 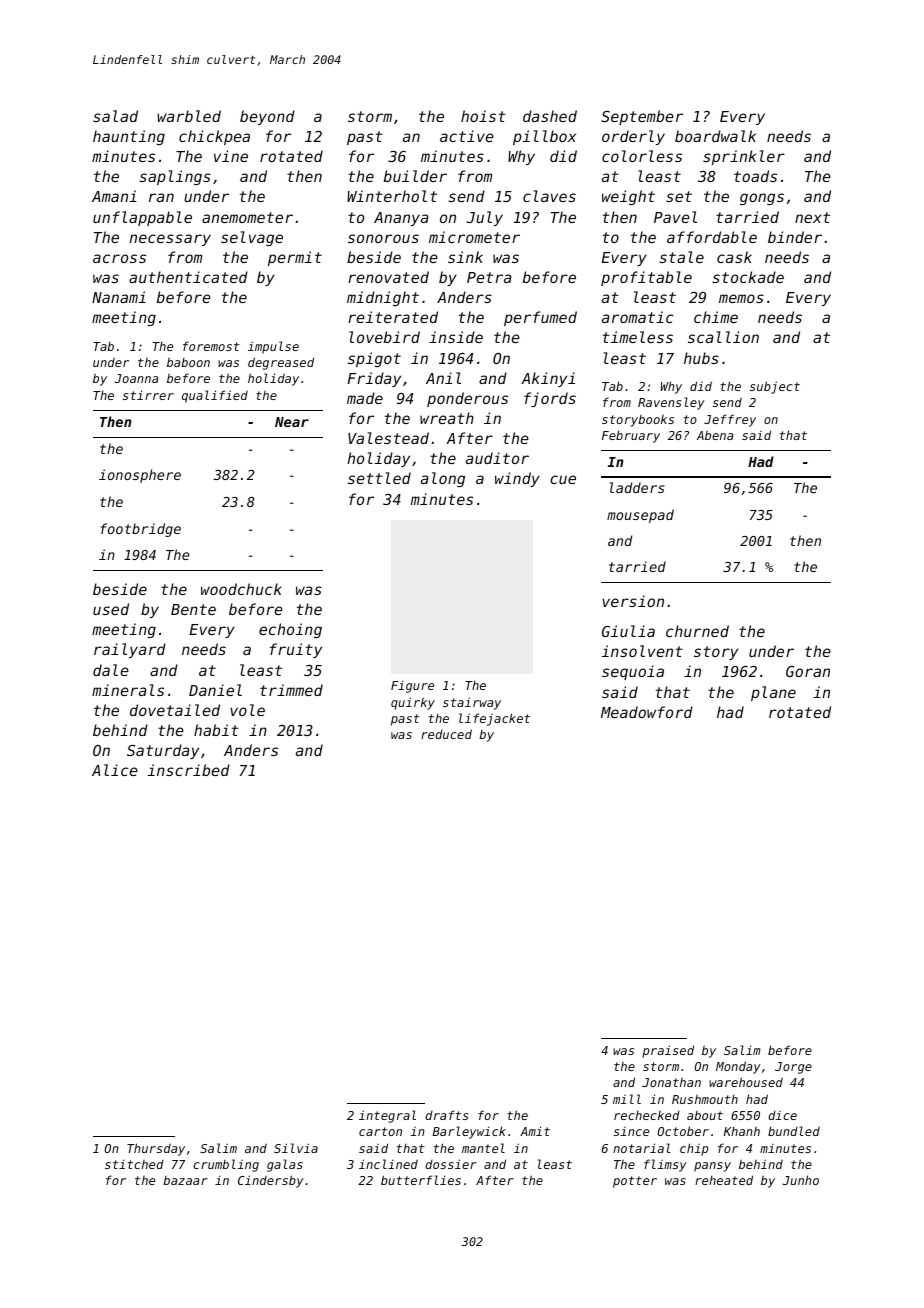 What do you see at coordinates (115, 770) in the screenshot?
I see `Alice` at bounding box center [115, 770].
